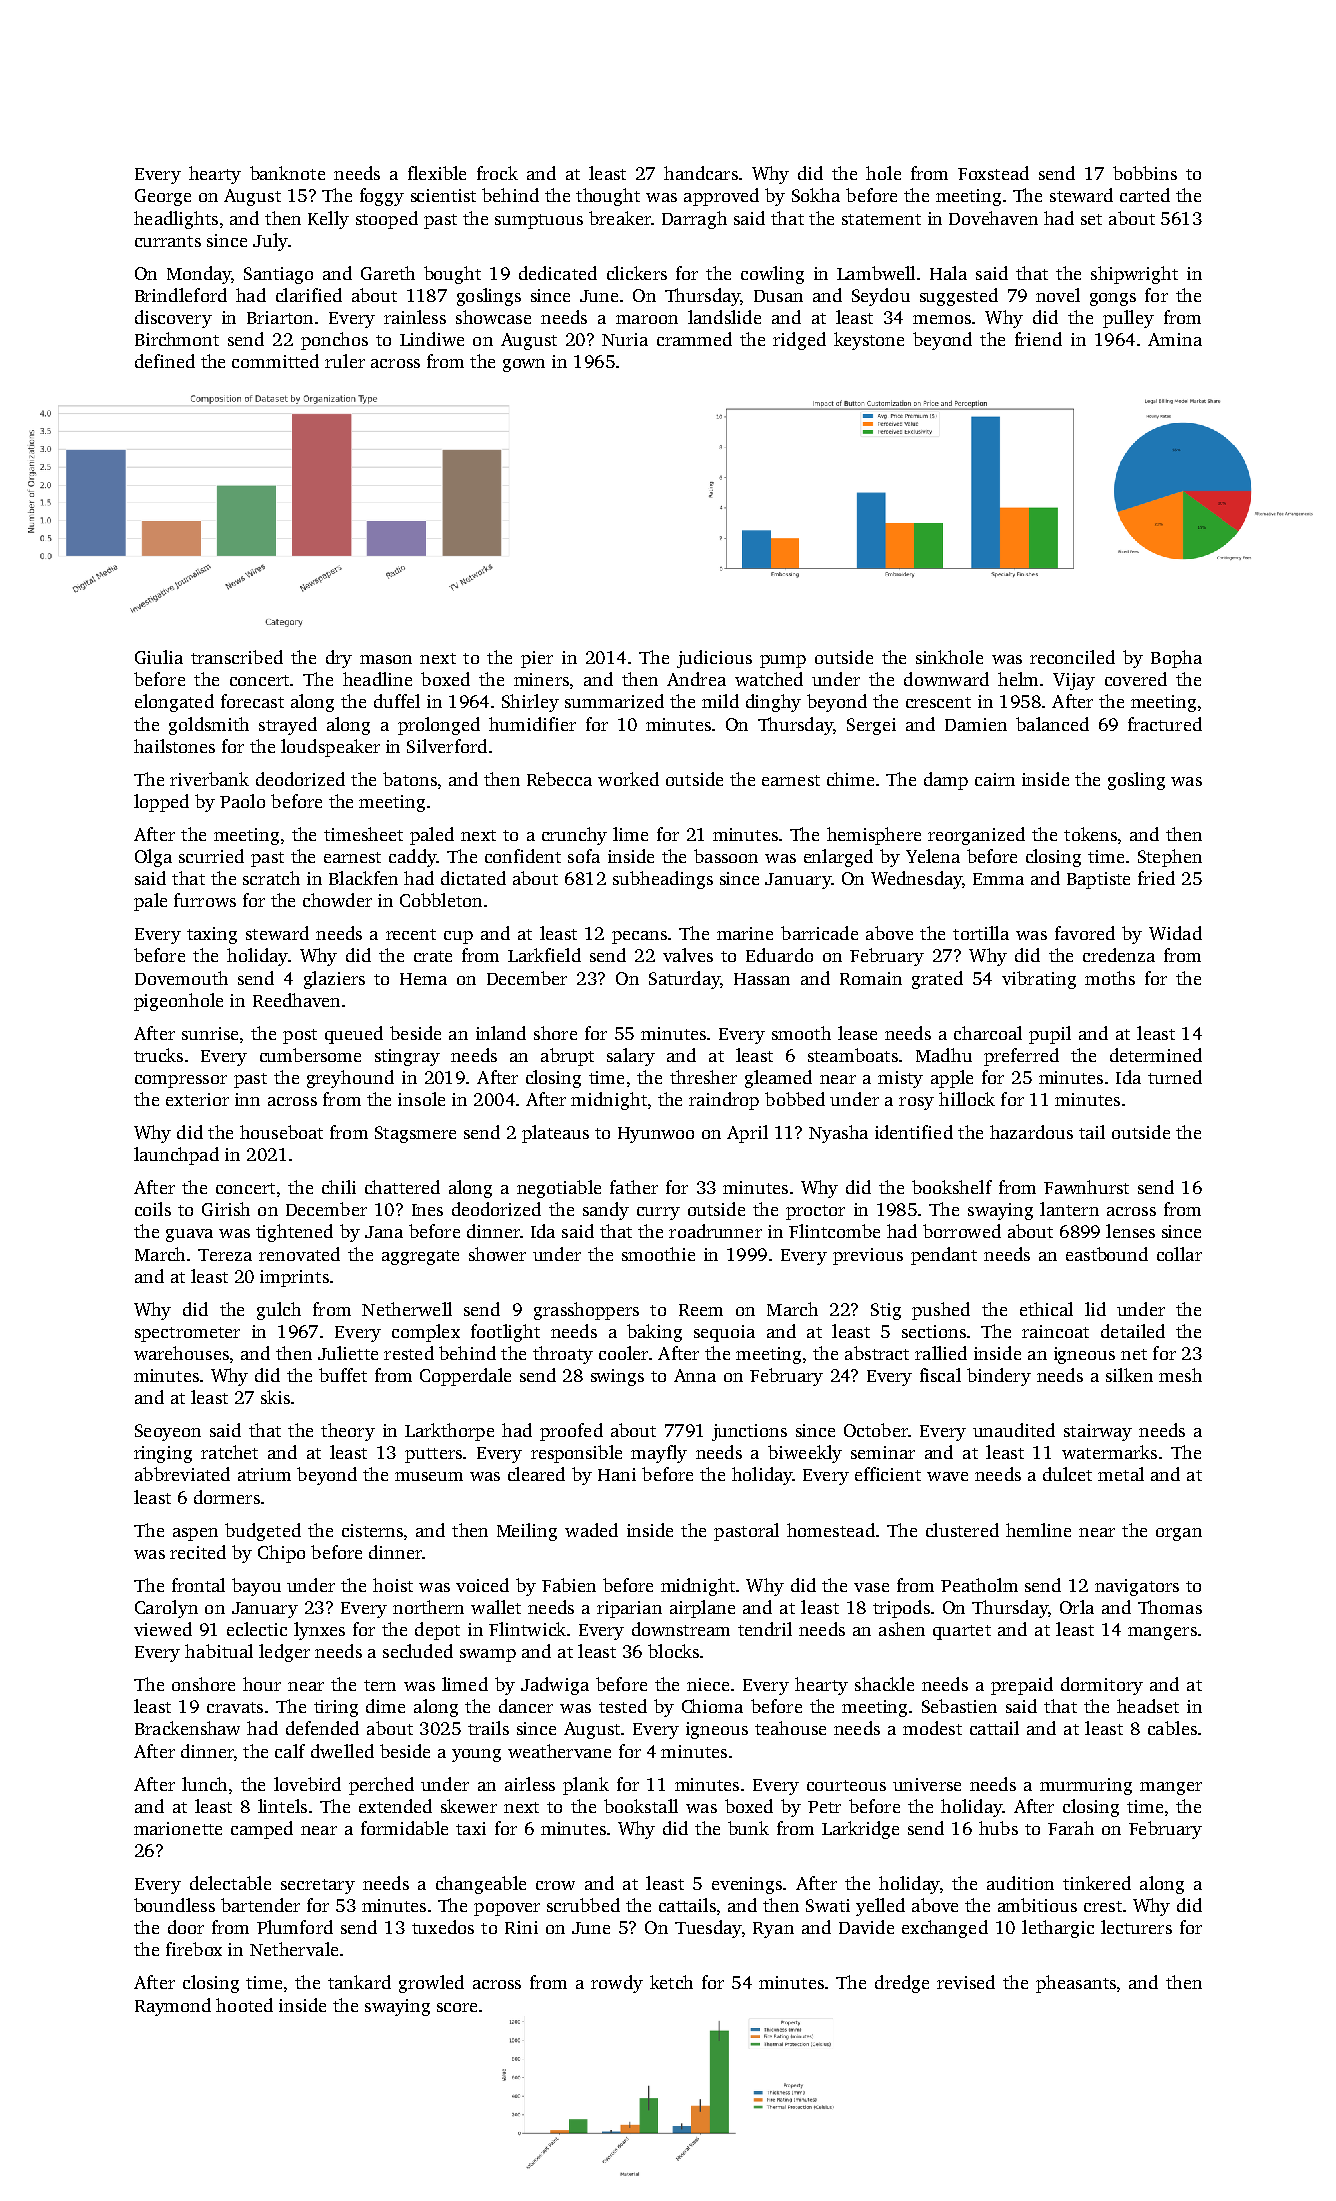  What do you see at coordinates (628, 779) in the page?
I see `worked` at bounding box center [628, 779].
